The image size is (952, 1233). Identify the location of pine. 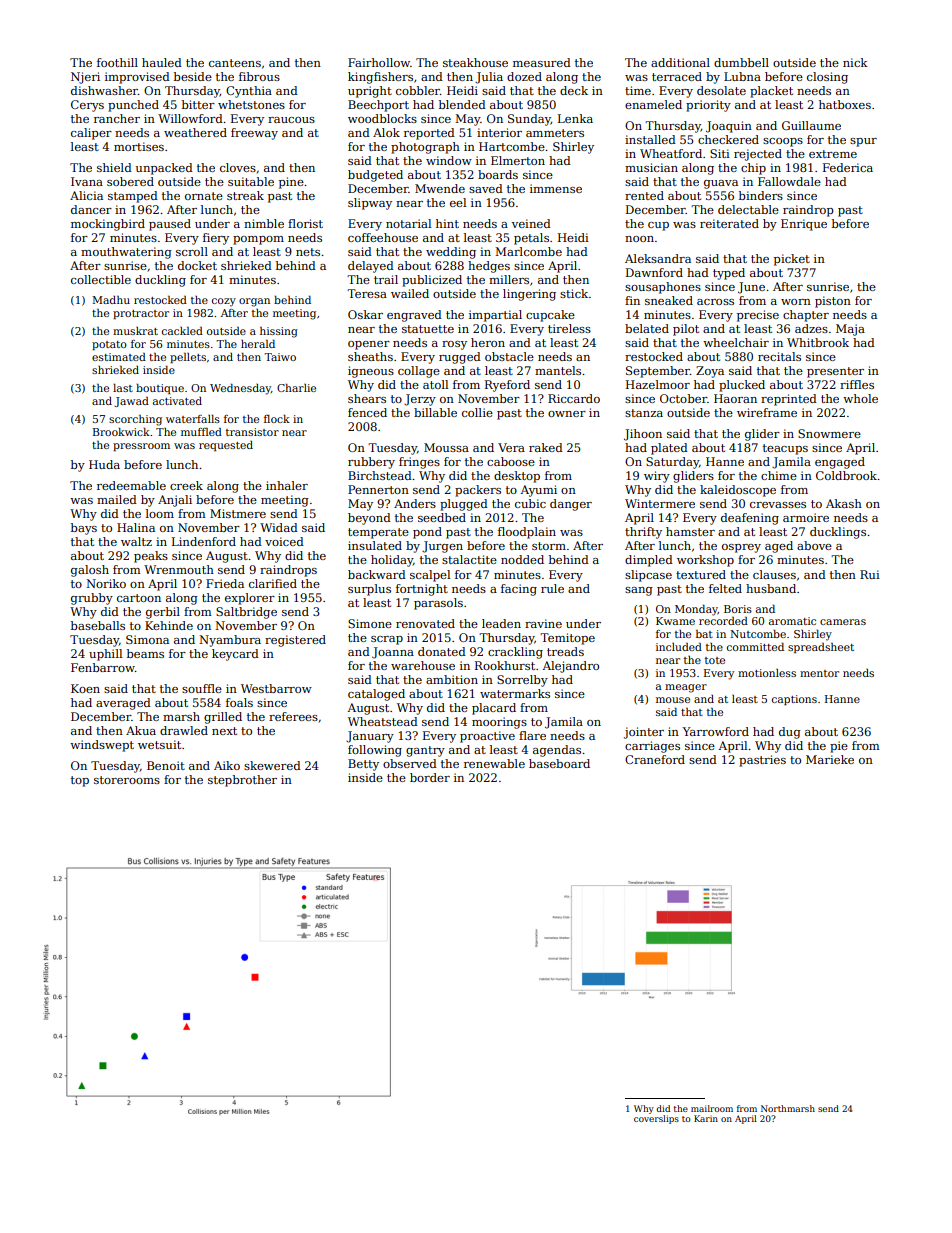
(291, 183).
